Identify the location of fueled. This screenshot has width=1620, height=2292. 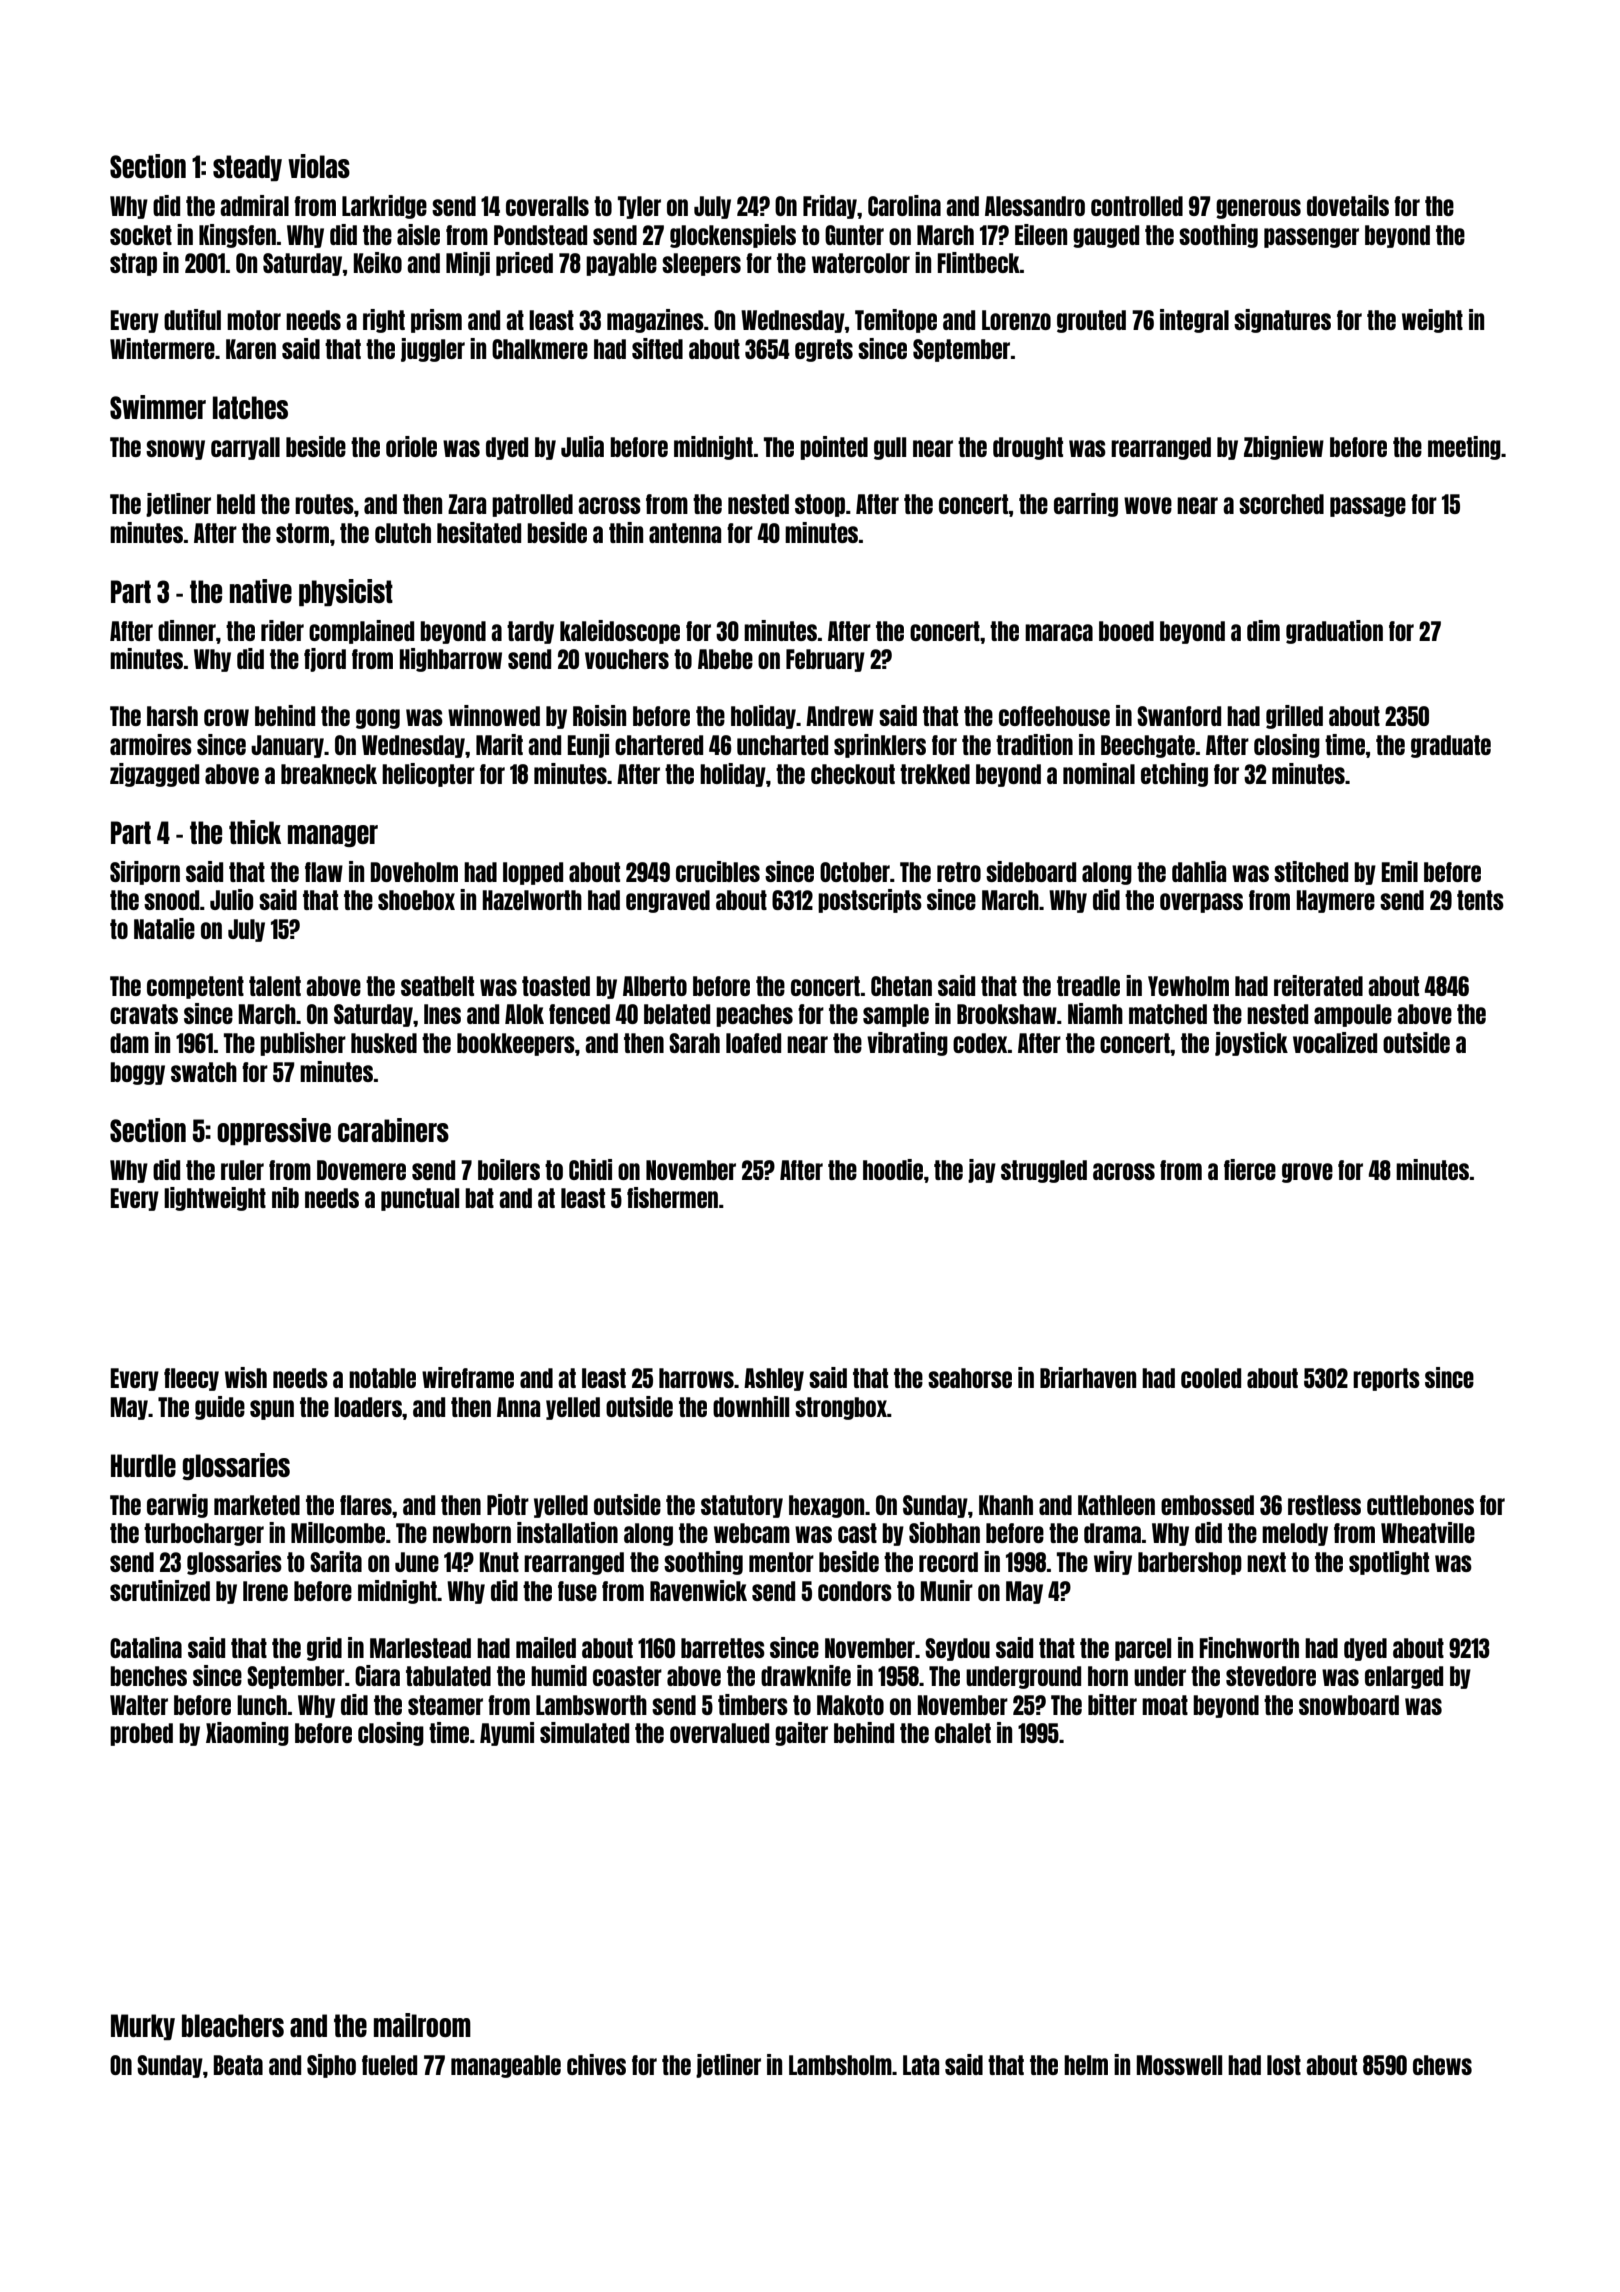
(389, 2065).
